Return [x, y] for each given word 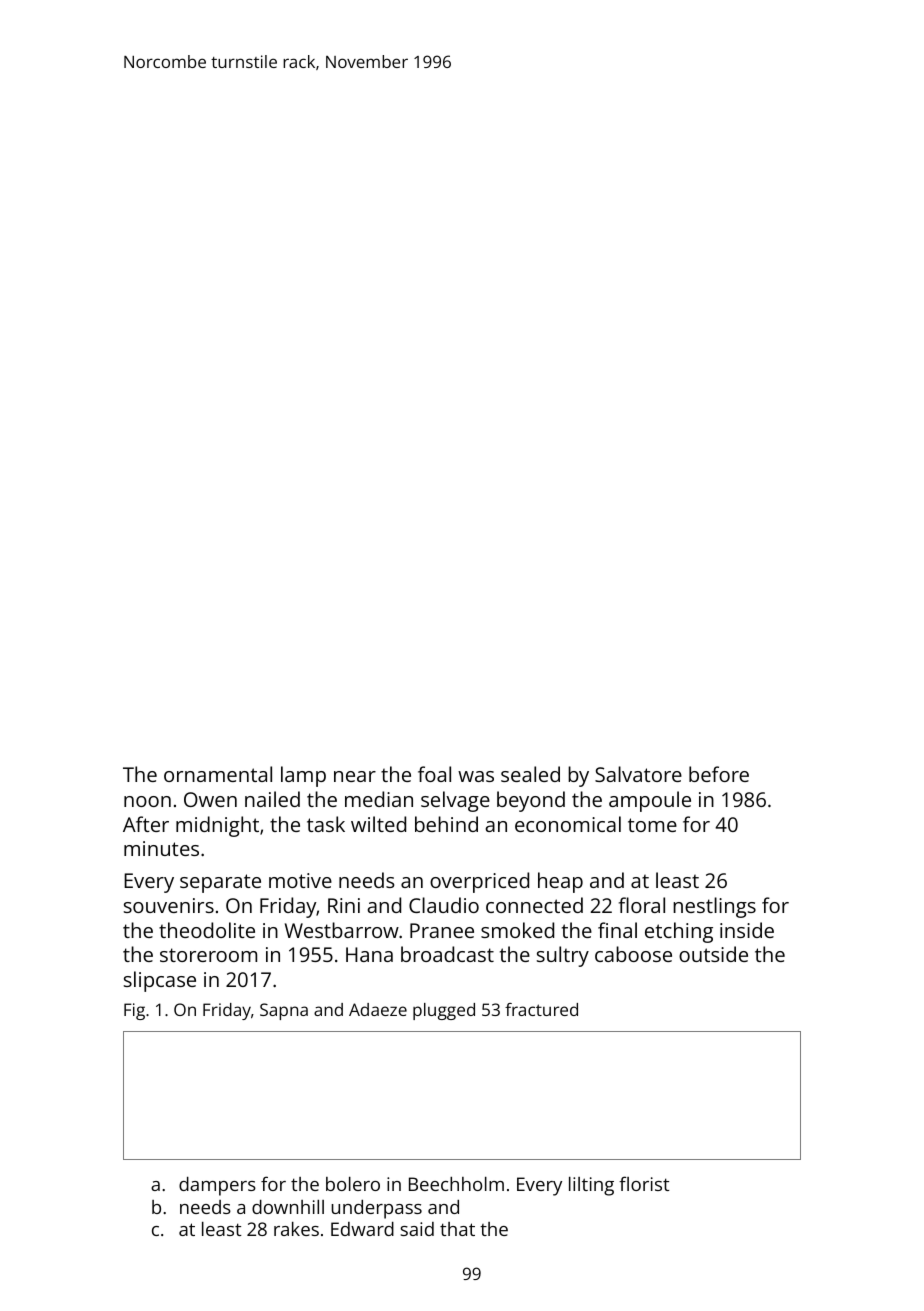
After [146, 824]
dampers [217, 1186]
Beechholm [456, 1184]
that [457, 1229]
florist [644, 1183]
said [417, 1229]
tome [652, 825]
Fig [134, 1011]
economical [568, 824]
